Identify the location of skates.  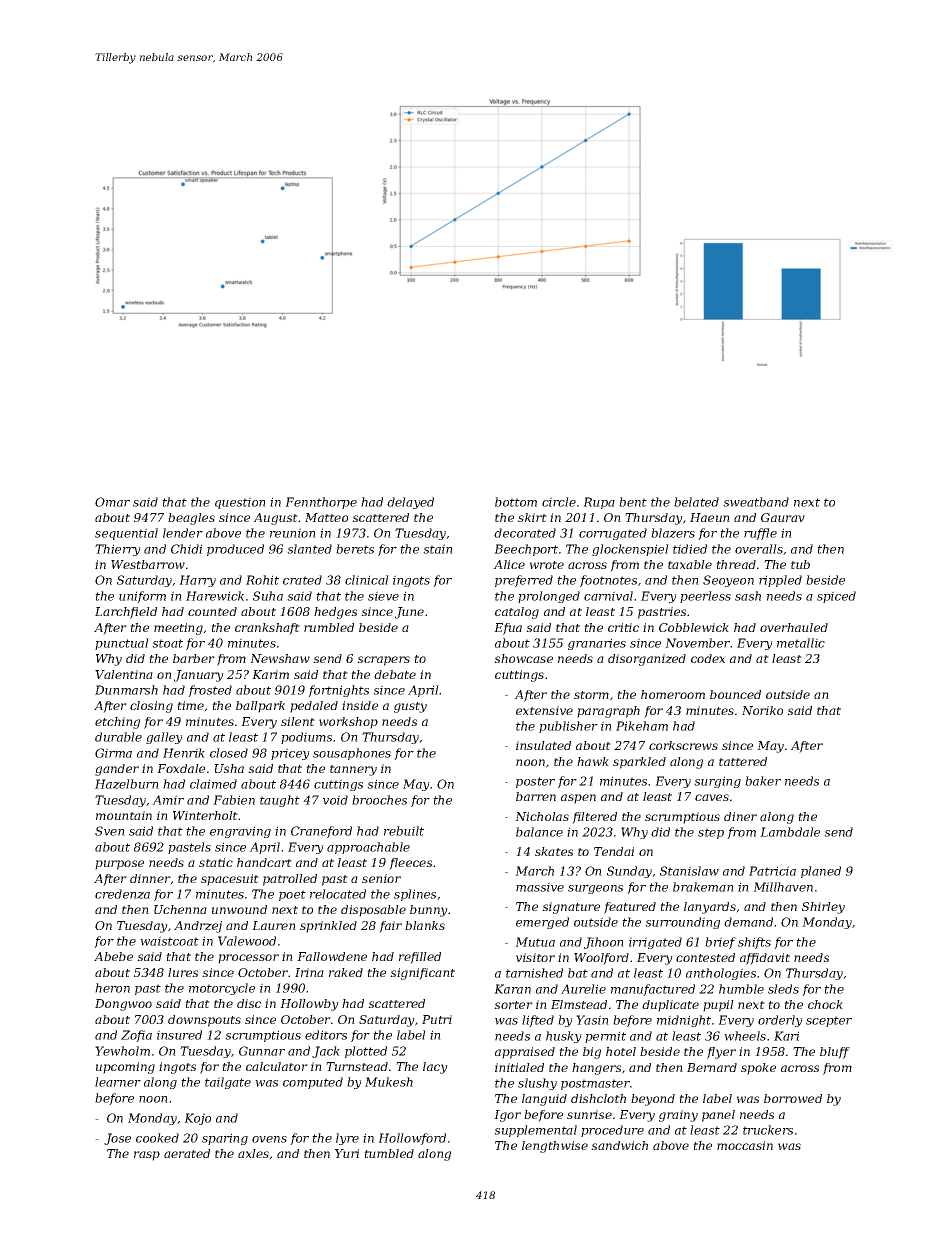
(554, 851).
